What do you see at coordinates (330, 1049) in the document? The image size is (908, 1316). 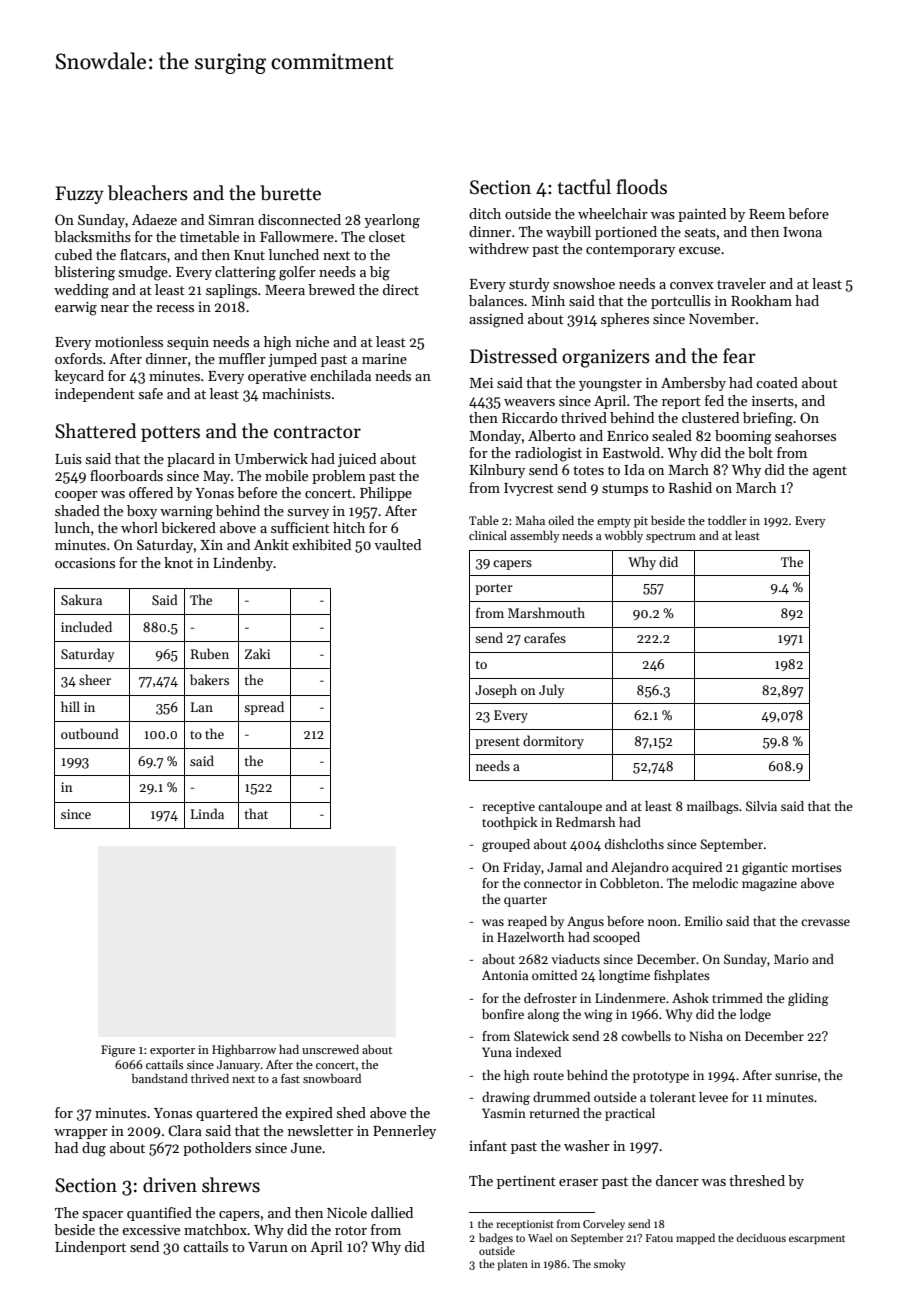 I see `unscrewed` at bounding box center [330, 1049].
